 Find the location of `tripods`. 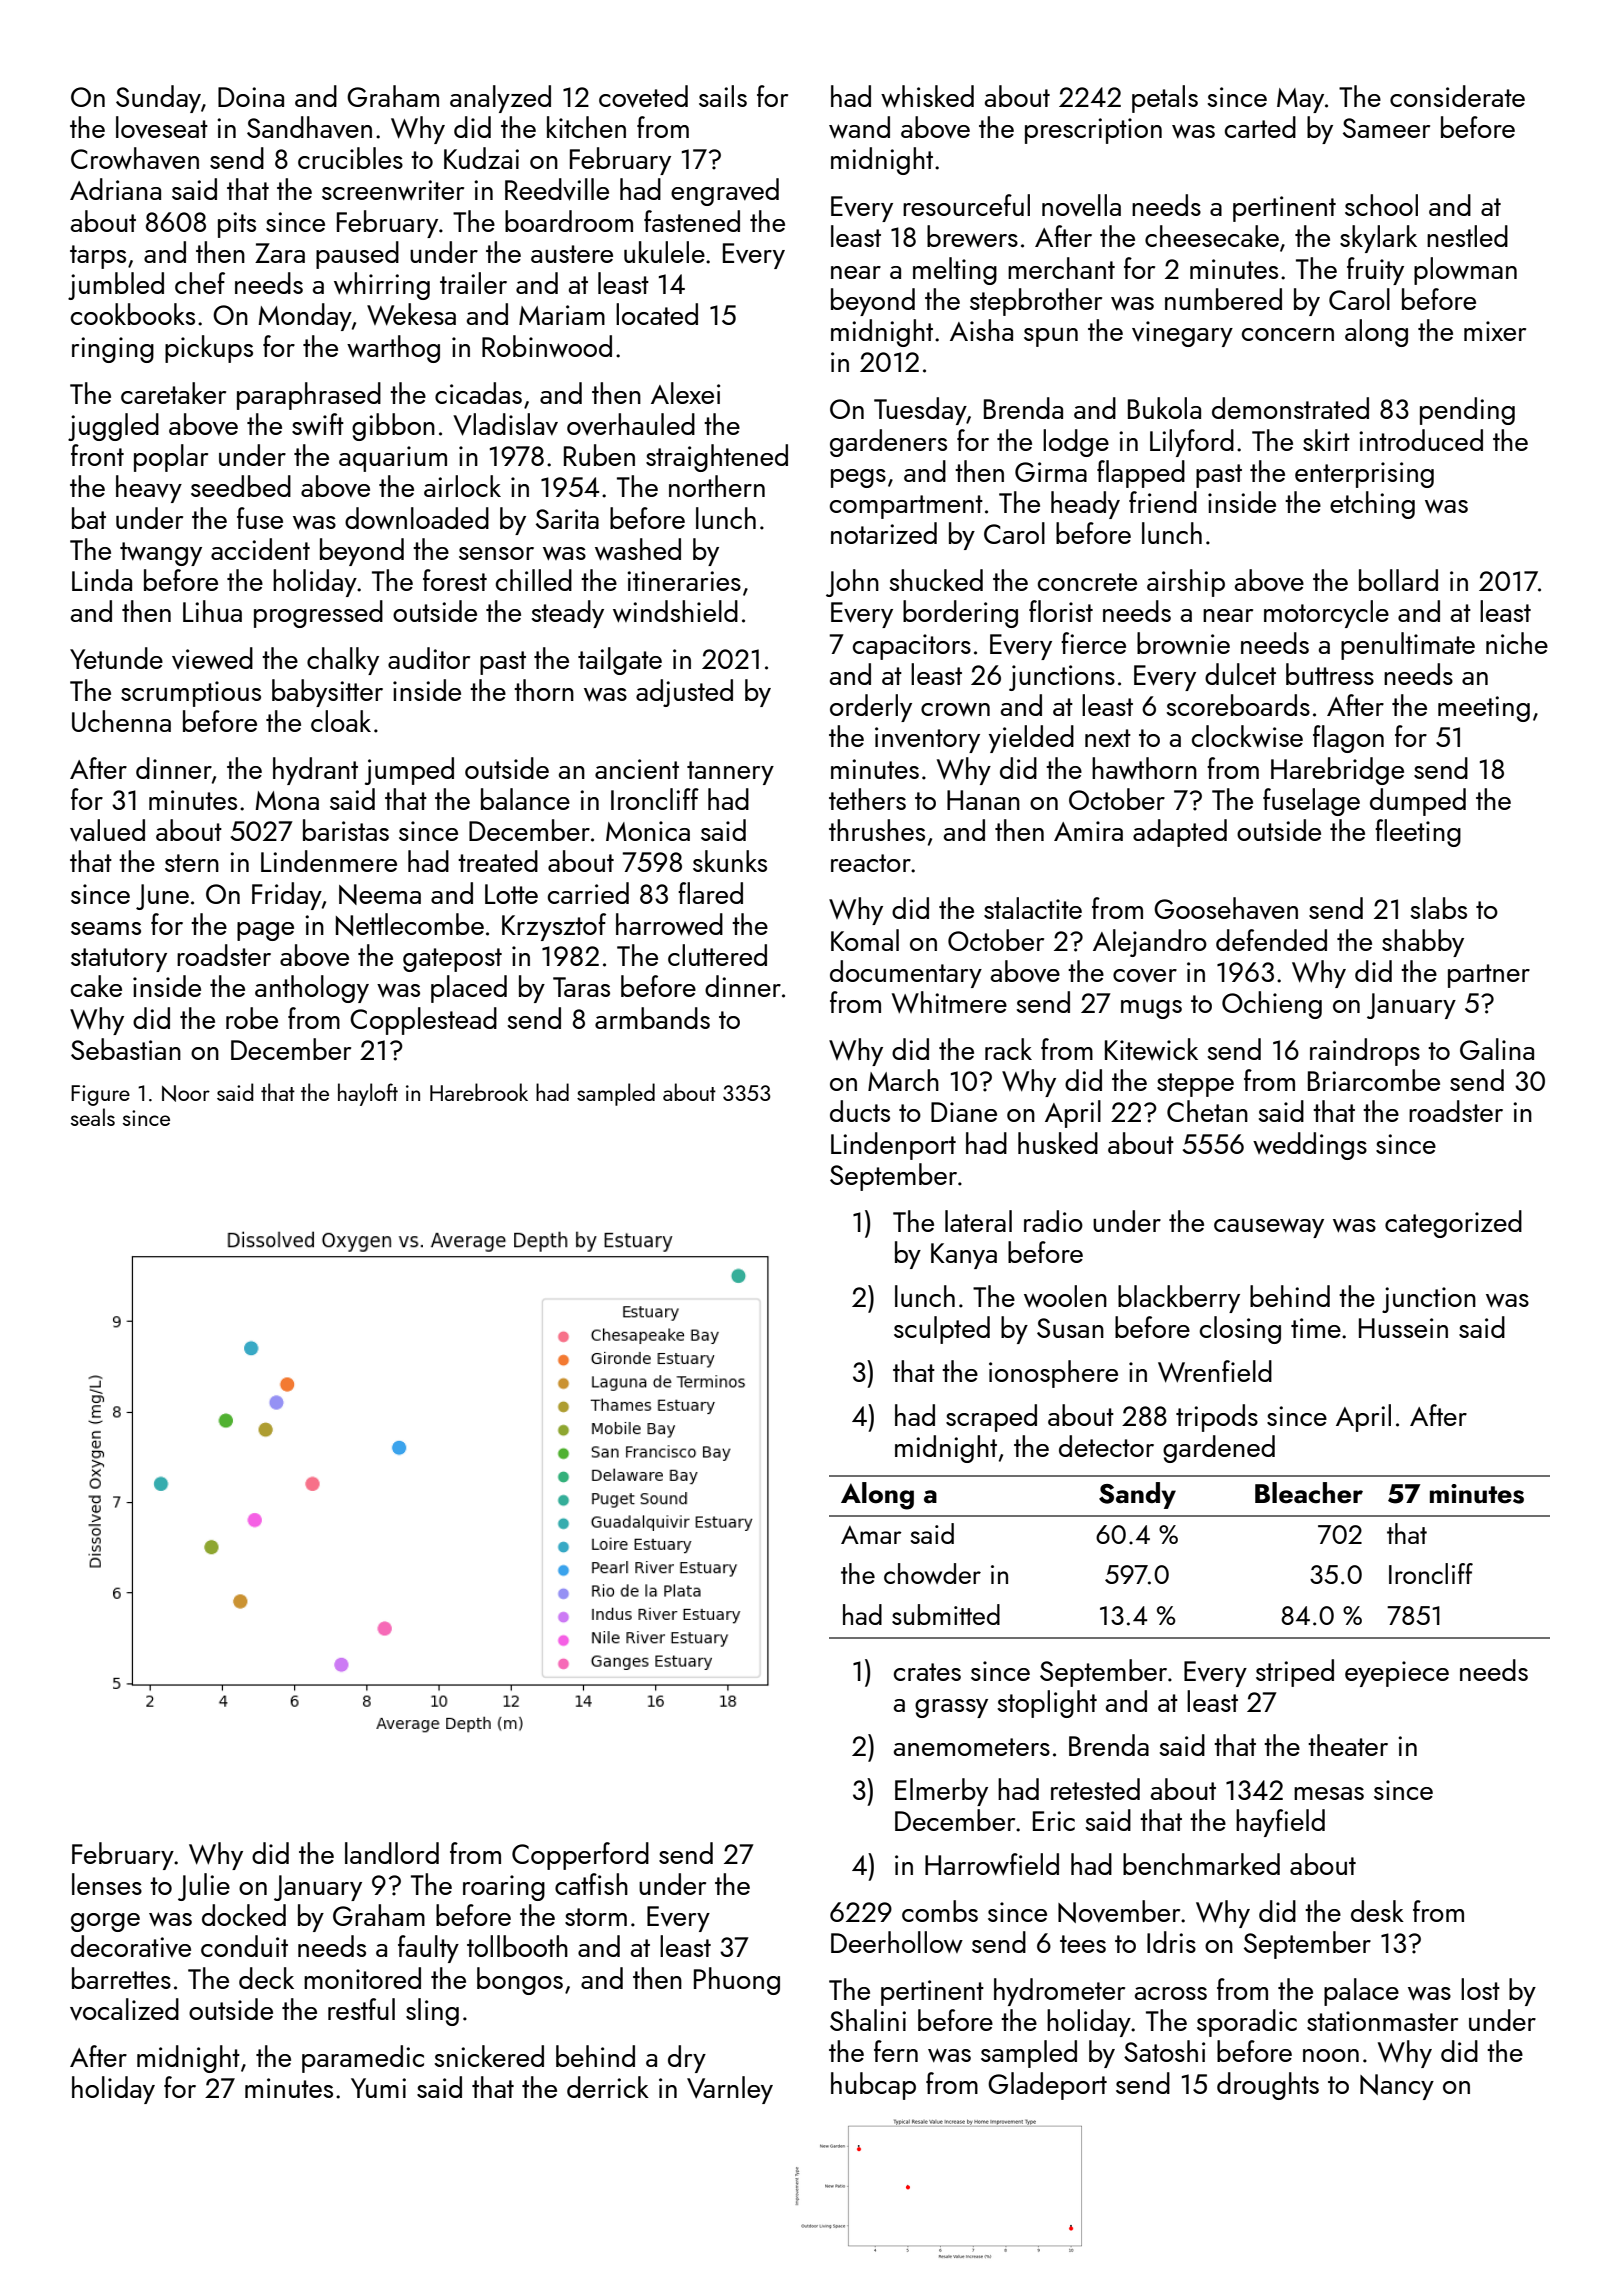

tripods is located at coordinates (1217, 1418).
